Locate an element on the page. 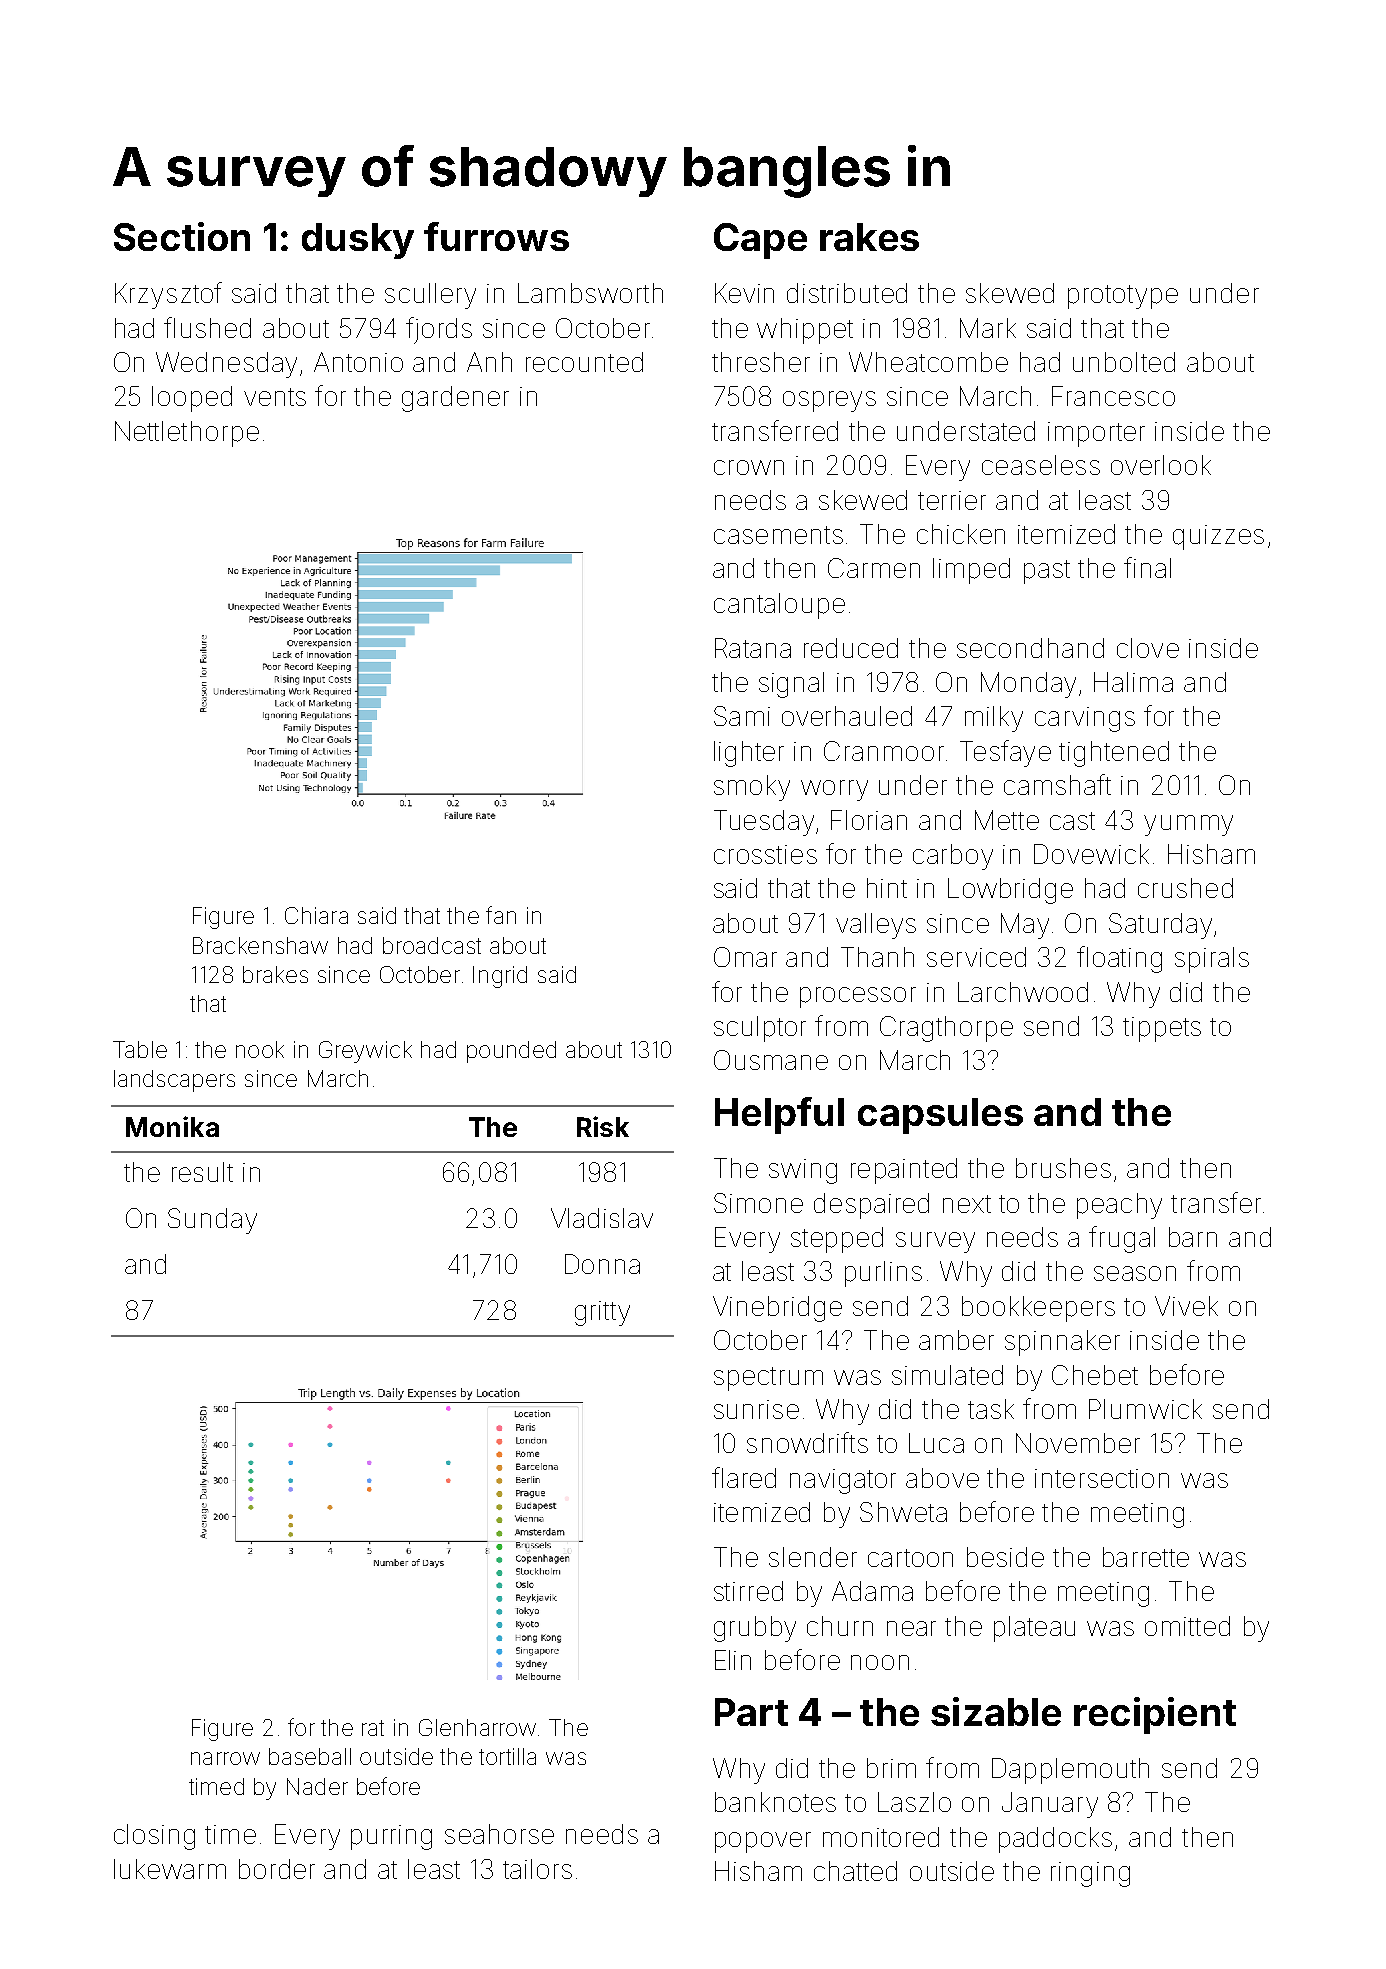 The image size is (1386, 1969). Laszlo is located at coordinates (914, 1802).
